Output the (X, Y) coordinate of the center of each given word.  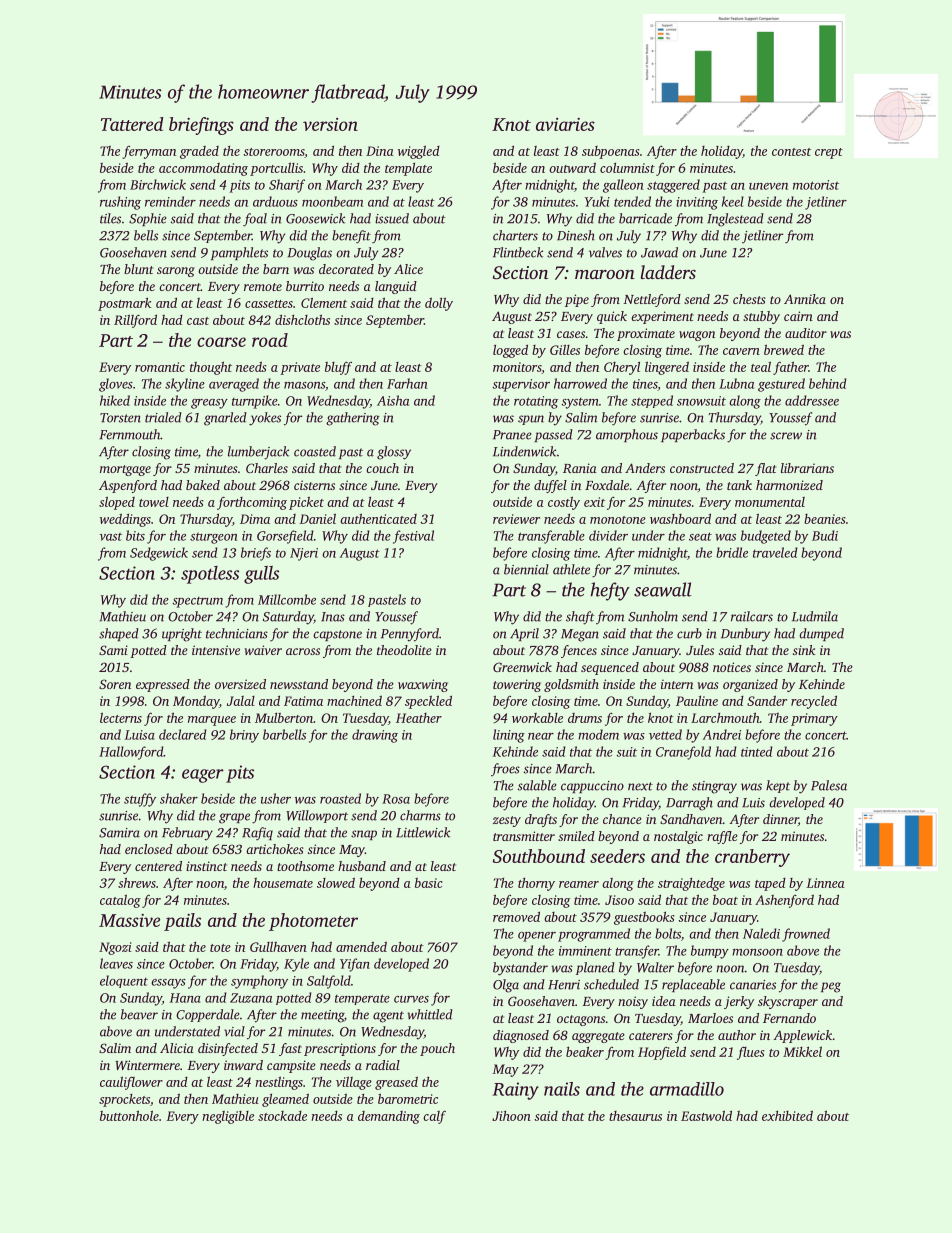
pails (182, 922)
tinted (757, 751)
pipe (577, 300)
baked (203, 485)
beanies (825, 519)
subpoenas (611, 152)
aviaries (565, 124)
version (330, 124)
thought (211, 368)
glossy (394, 453)
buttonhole (129, 1115)
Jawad (659, 252)
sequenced (610, 668)
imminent (585, 951)
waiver (263, 650)
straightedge (691, 884)
